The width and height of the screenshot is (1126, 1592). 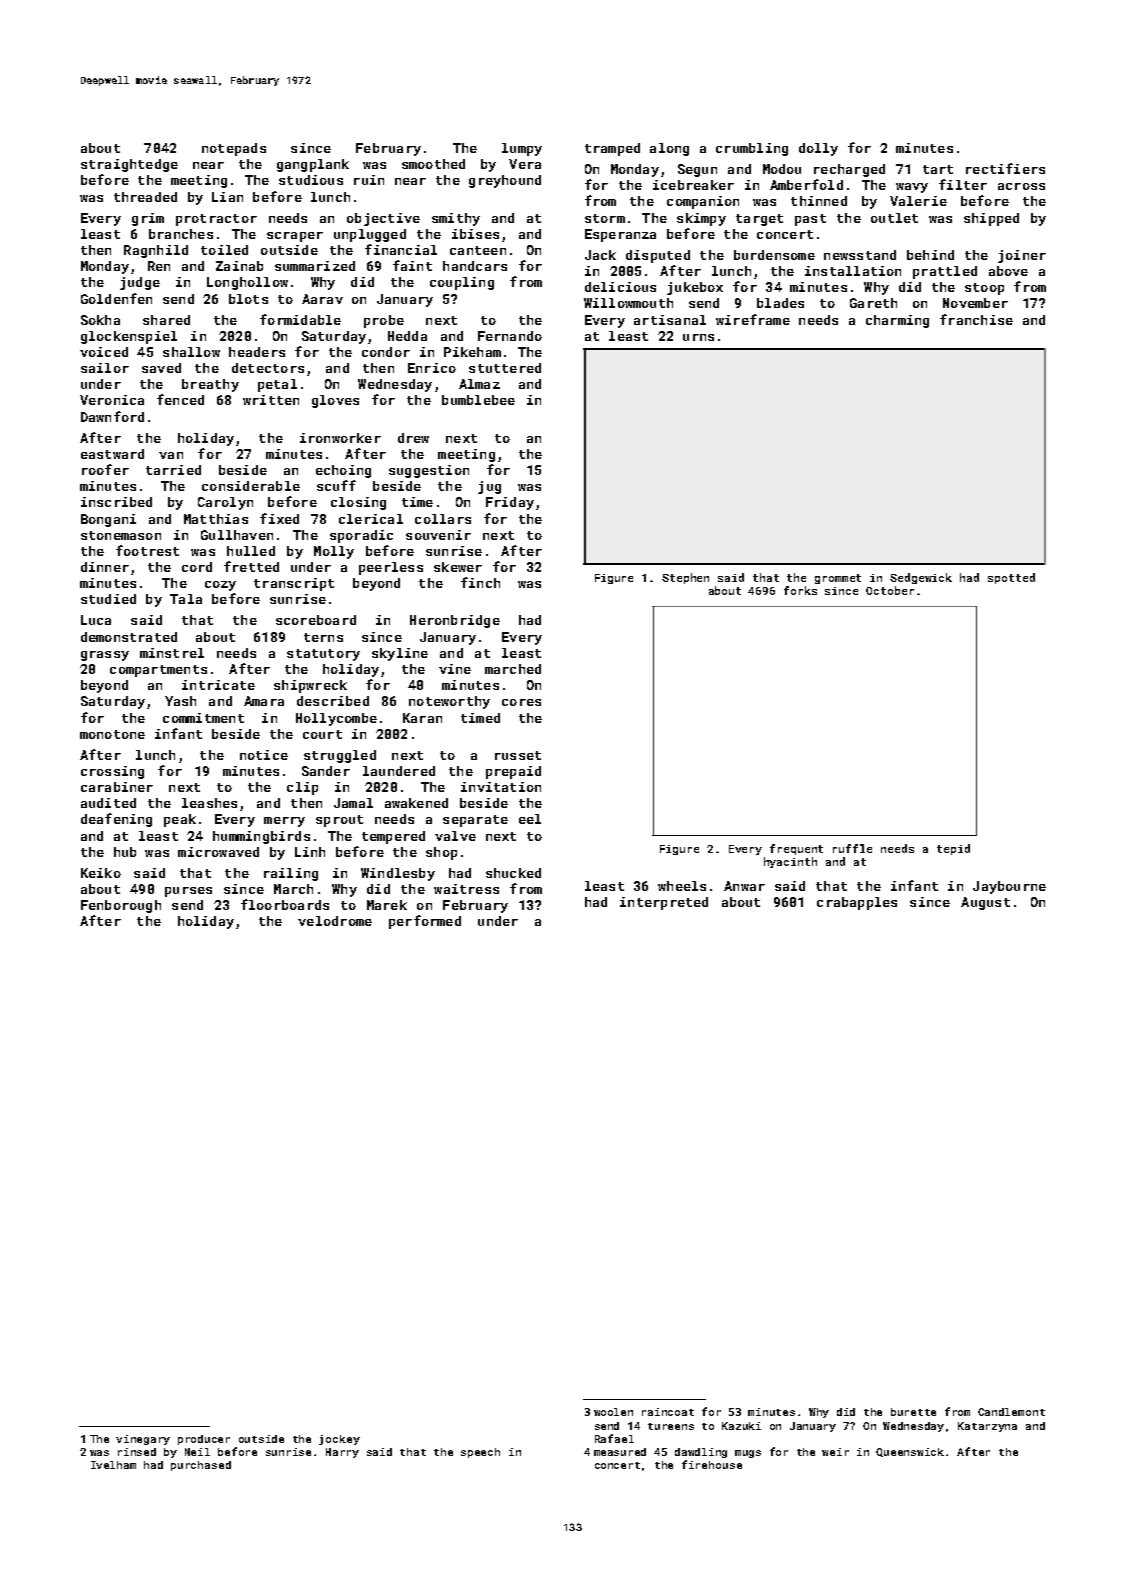 I want to click on tepid, so click(x=953, y=849).
